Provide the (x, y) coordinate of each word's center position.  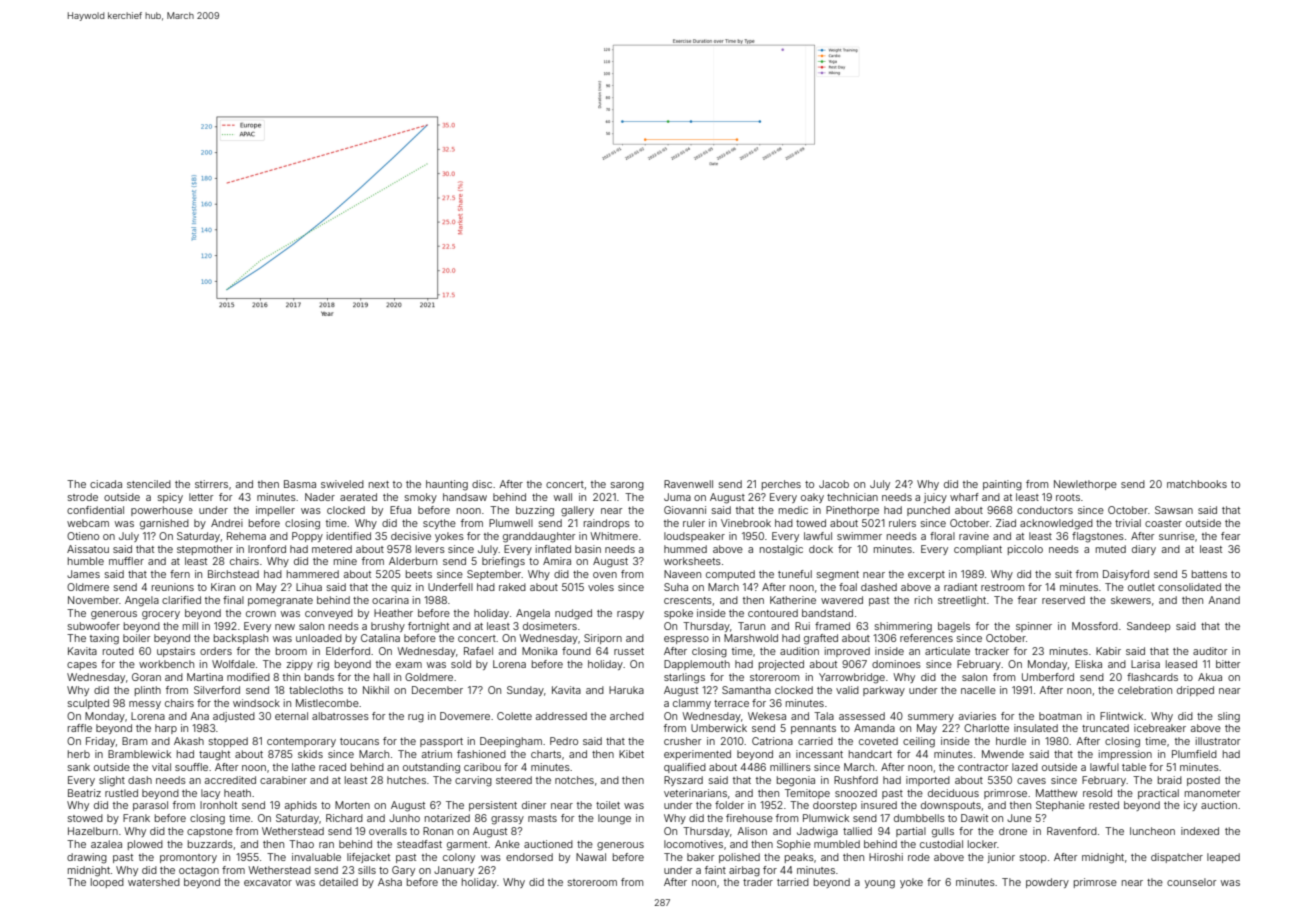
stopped (228, 742)
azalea (106, 844)
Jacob (834, 484)
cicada (106, 484)
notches (574, 780)
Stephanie (1060, 806)
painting (1002, 485)
